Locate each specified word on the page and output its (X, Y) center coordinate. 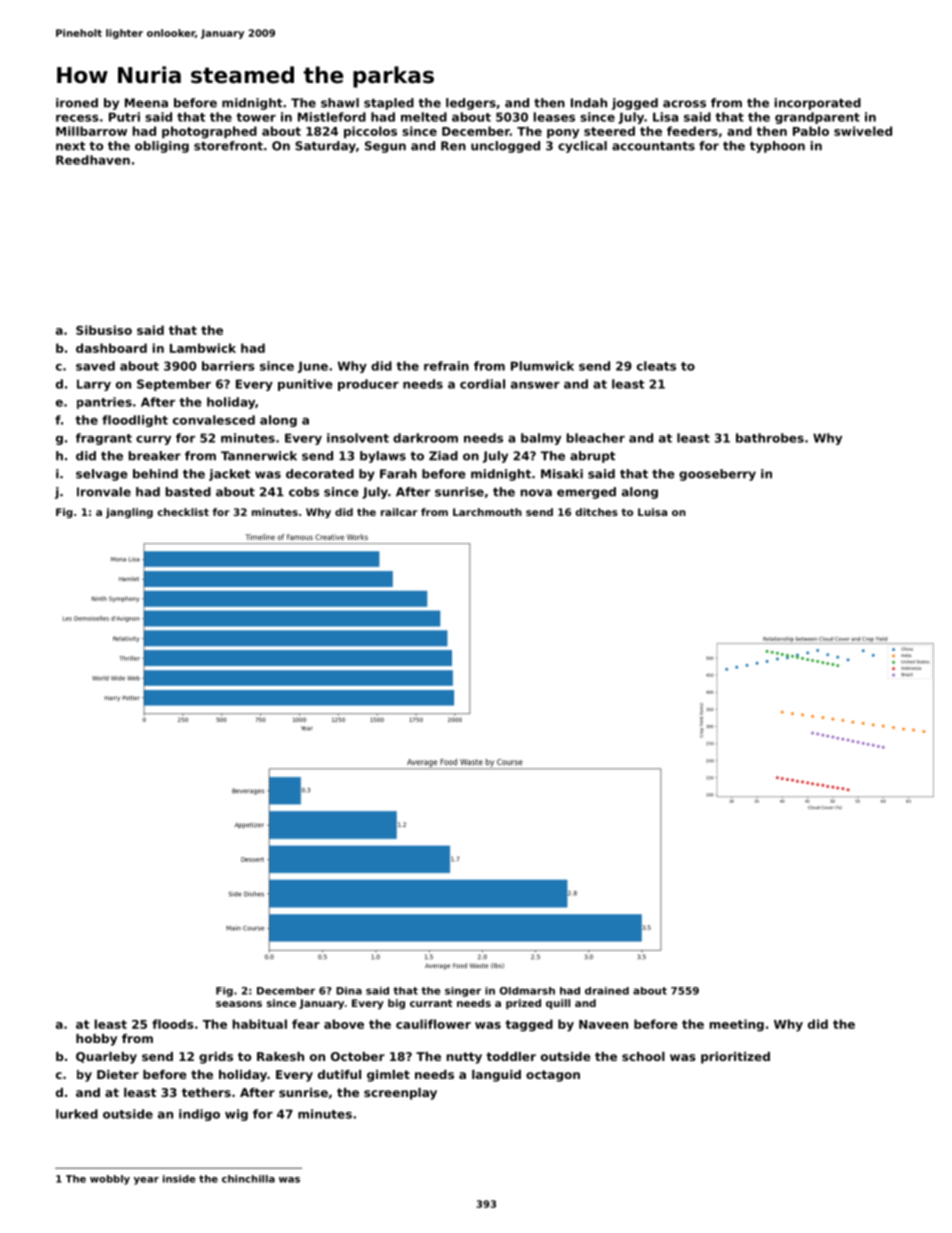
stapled (389, 104)
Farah (398, 474)
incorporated (818, 104)
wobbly (110, 1180)
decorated (320, 474)
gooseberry (717, 475)
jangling (129, 513)
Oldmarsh (527, 991)
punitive (305, 385)
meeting (736, 1025)
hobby (96, 1040)
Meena (146, 103)
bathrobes (770, 438)
